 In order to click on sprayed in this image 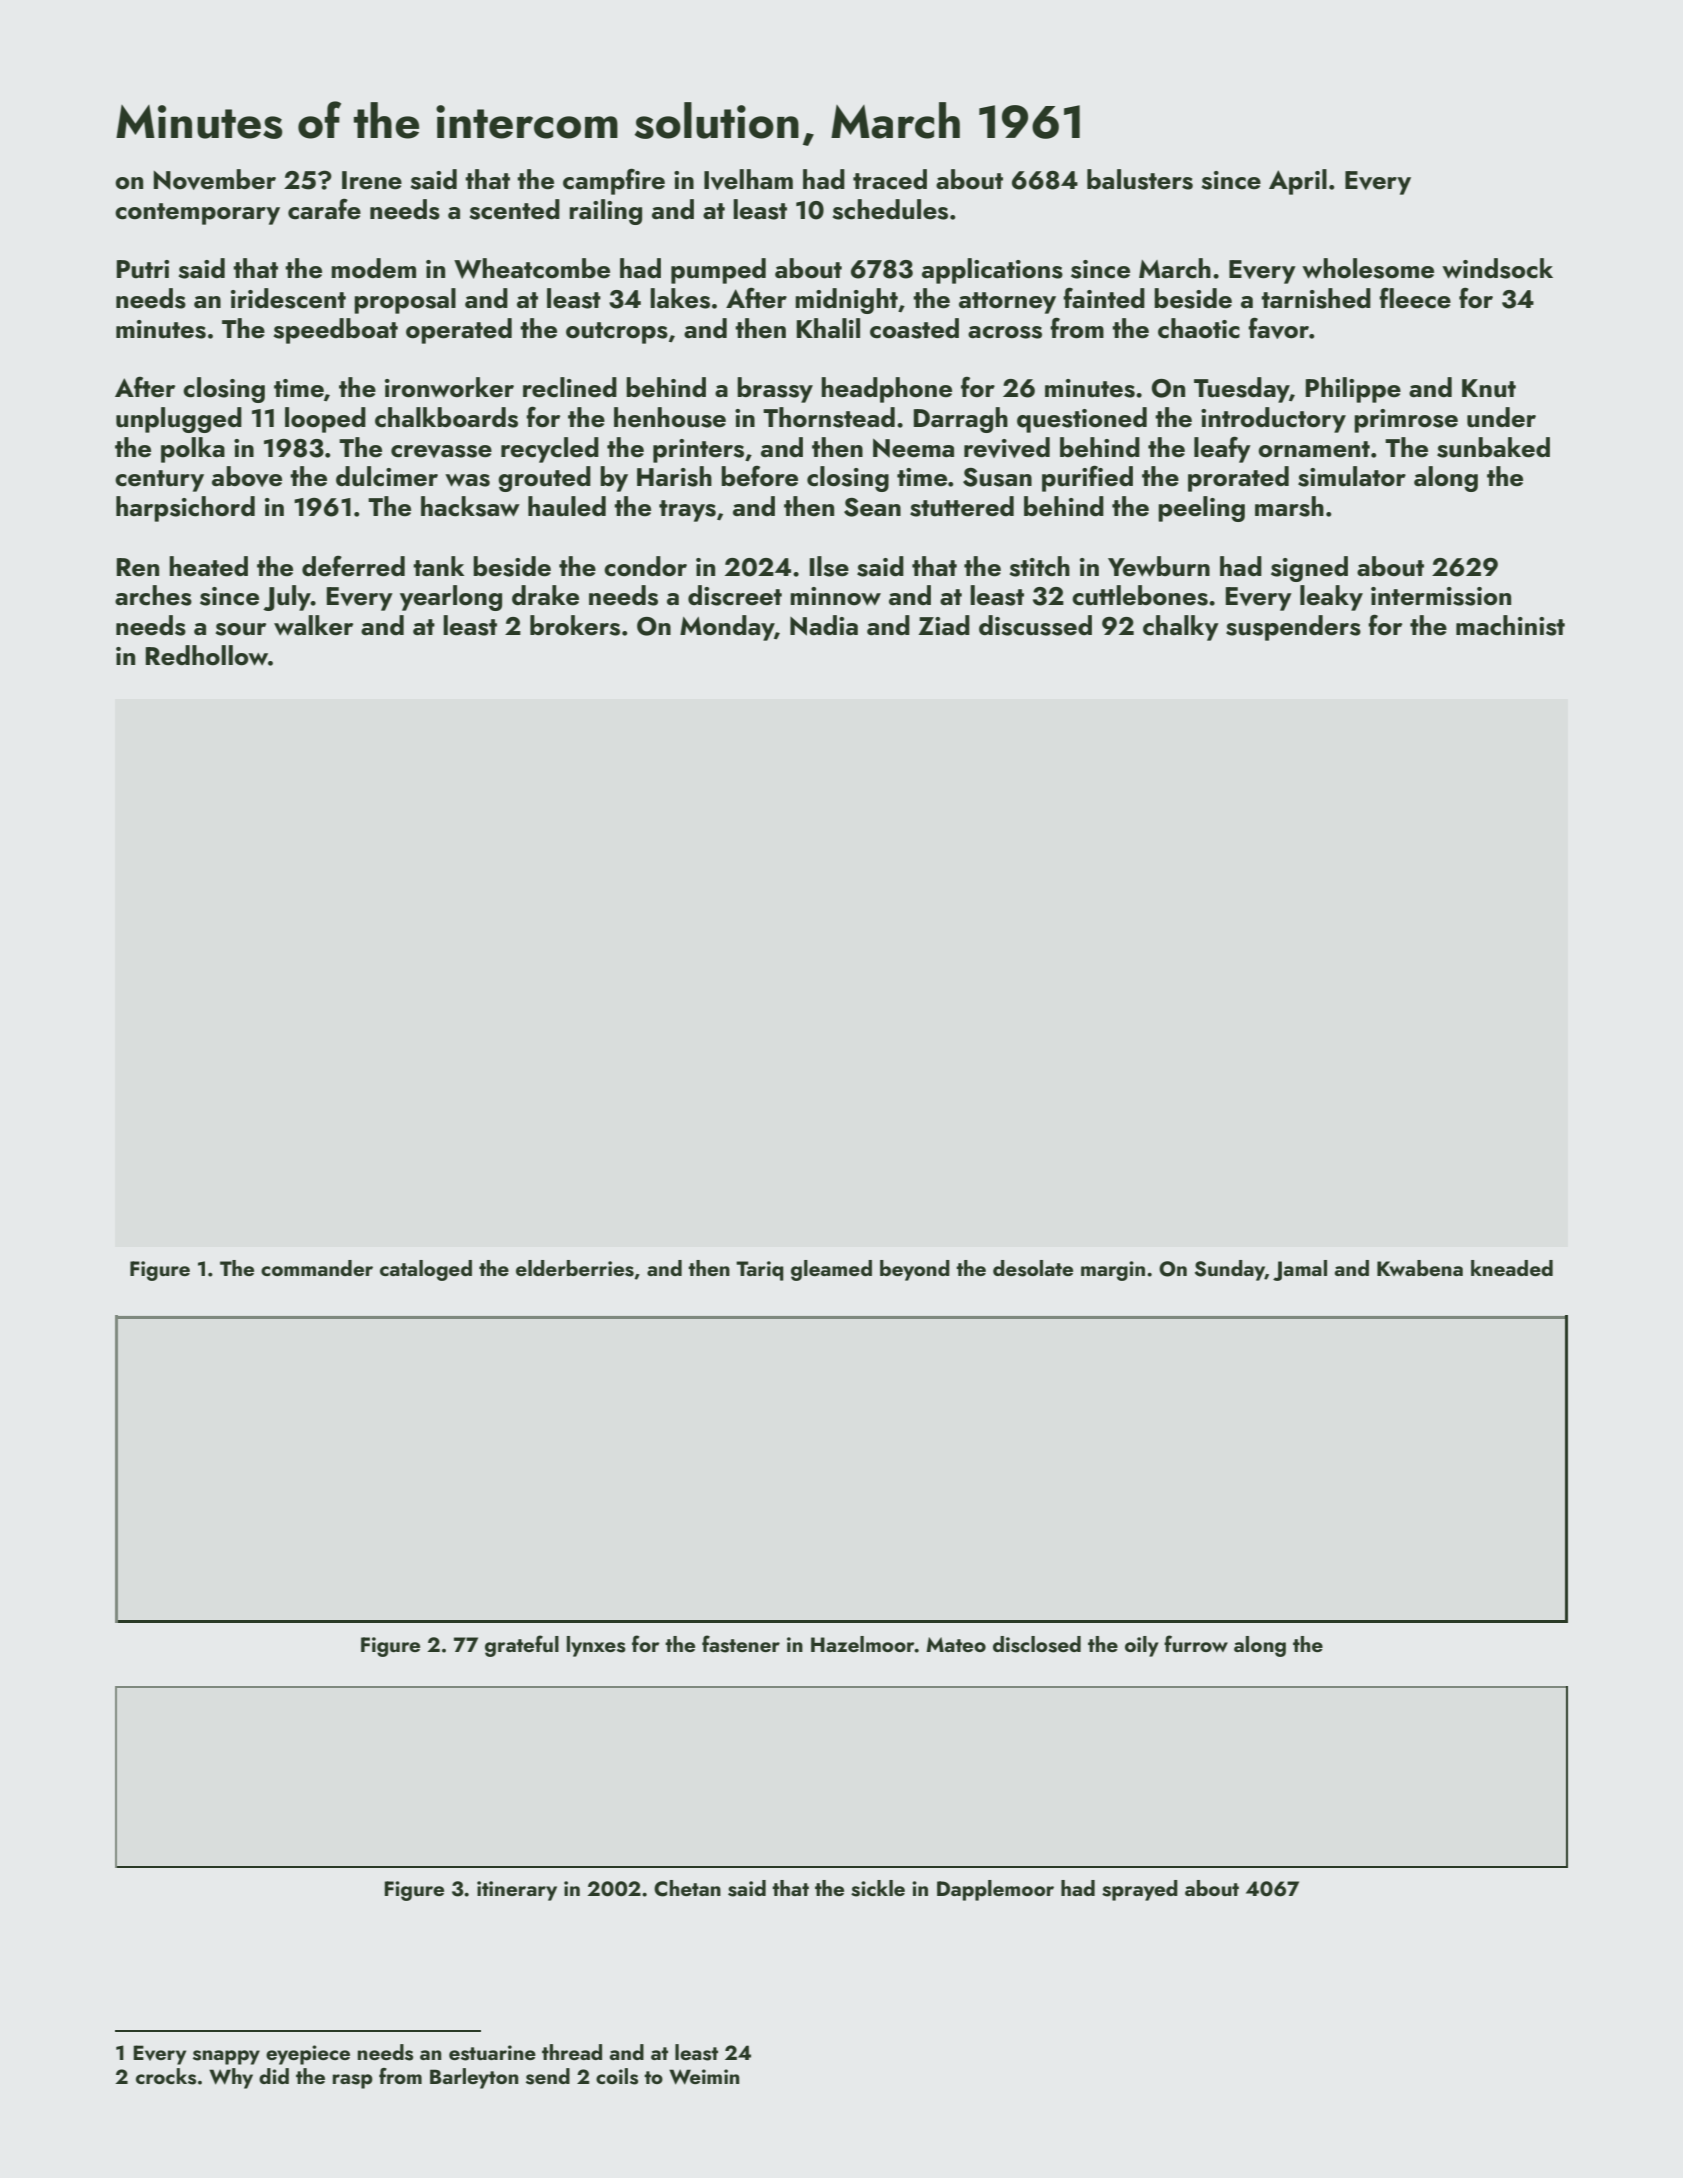, I will do `click(1140, 1890)`.
